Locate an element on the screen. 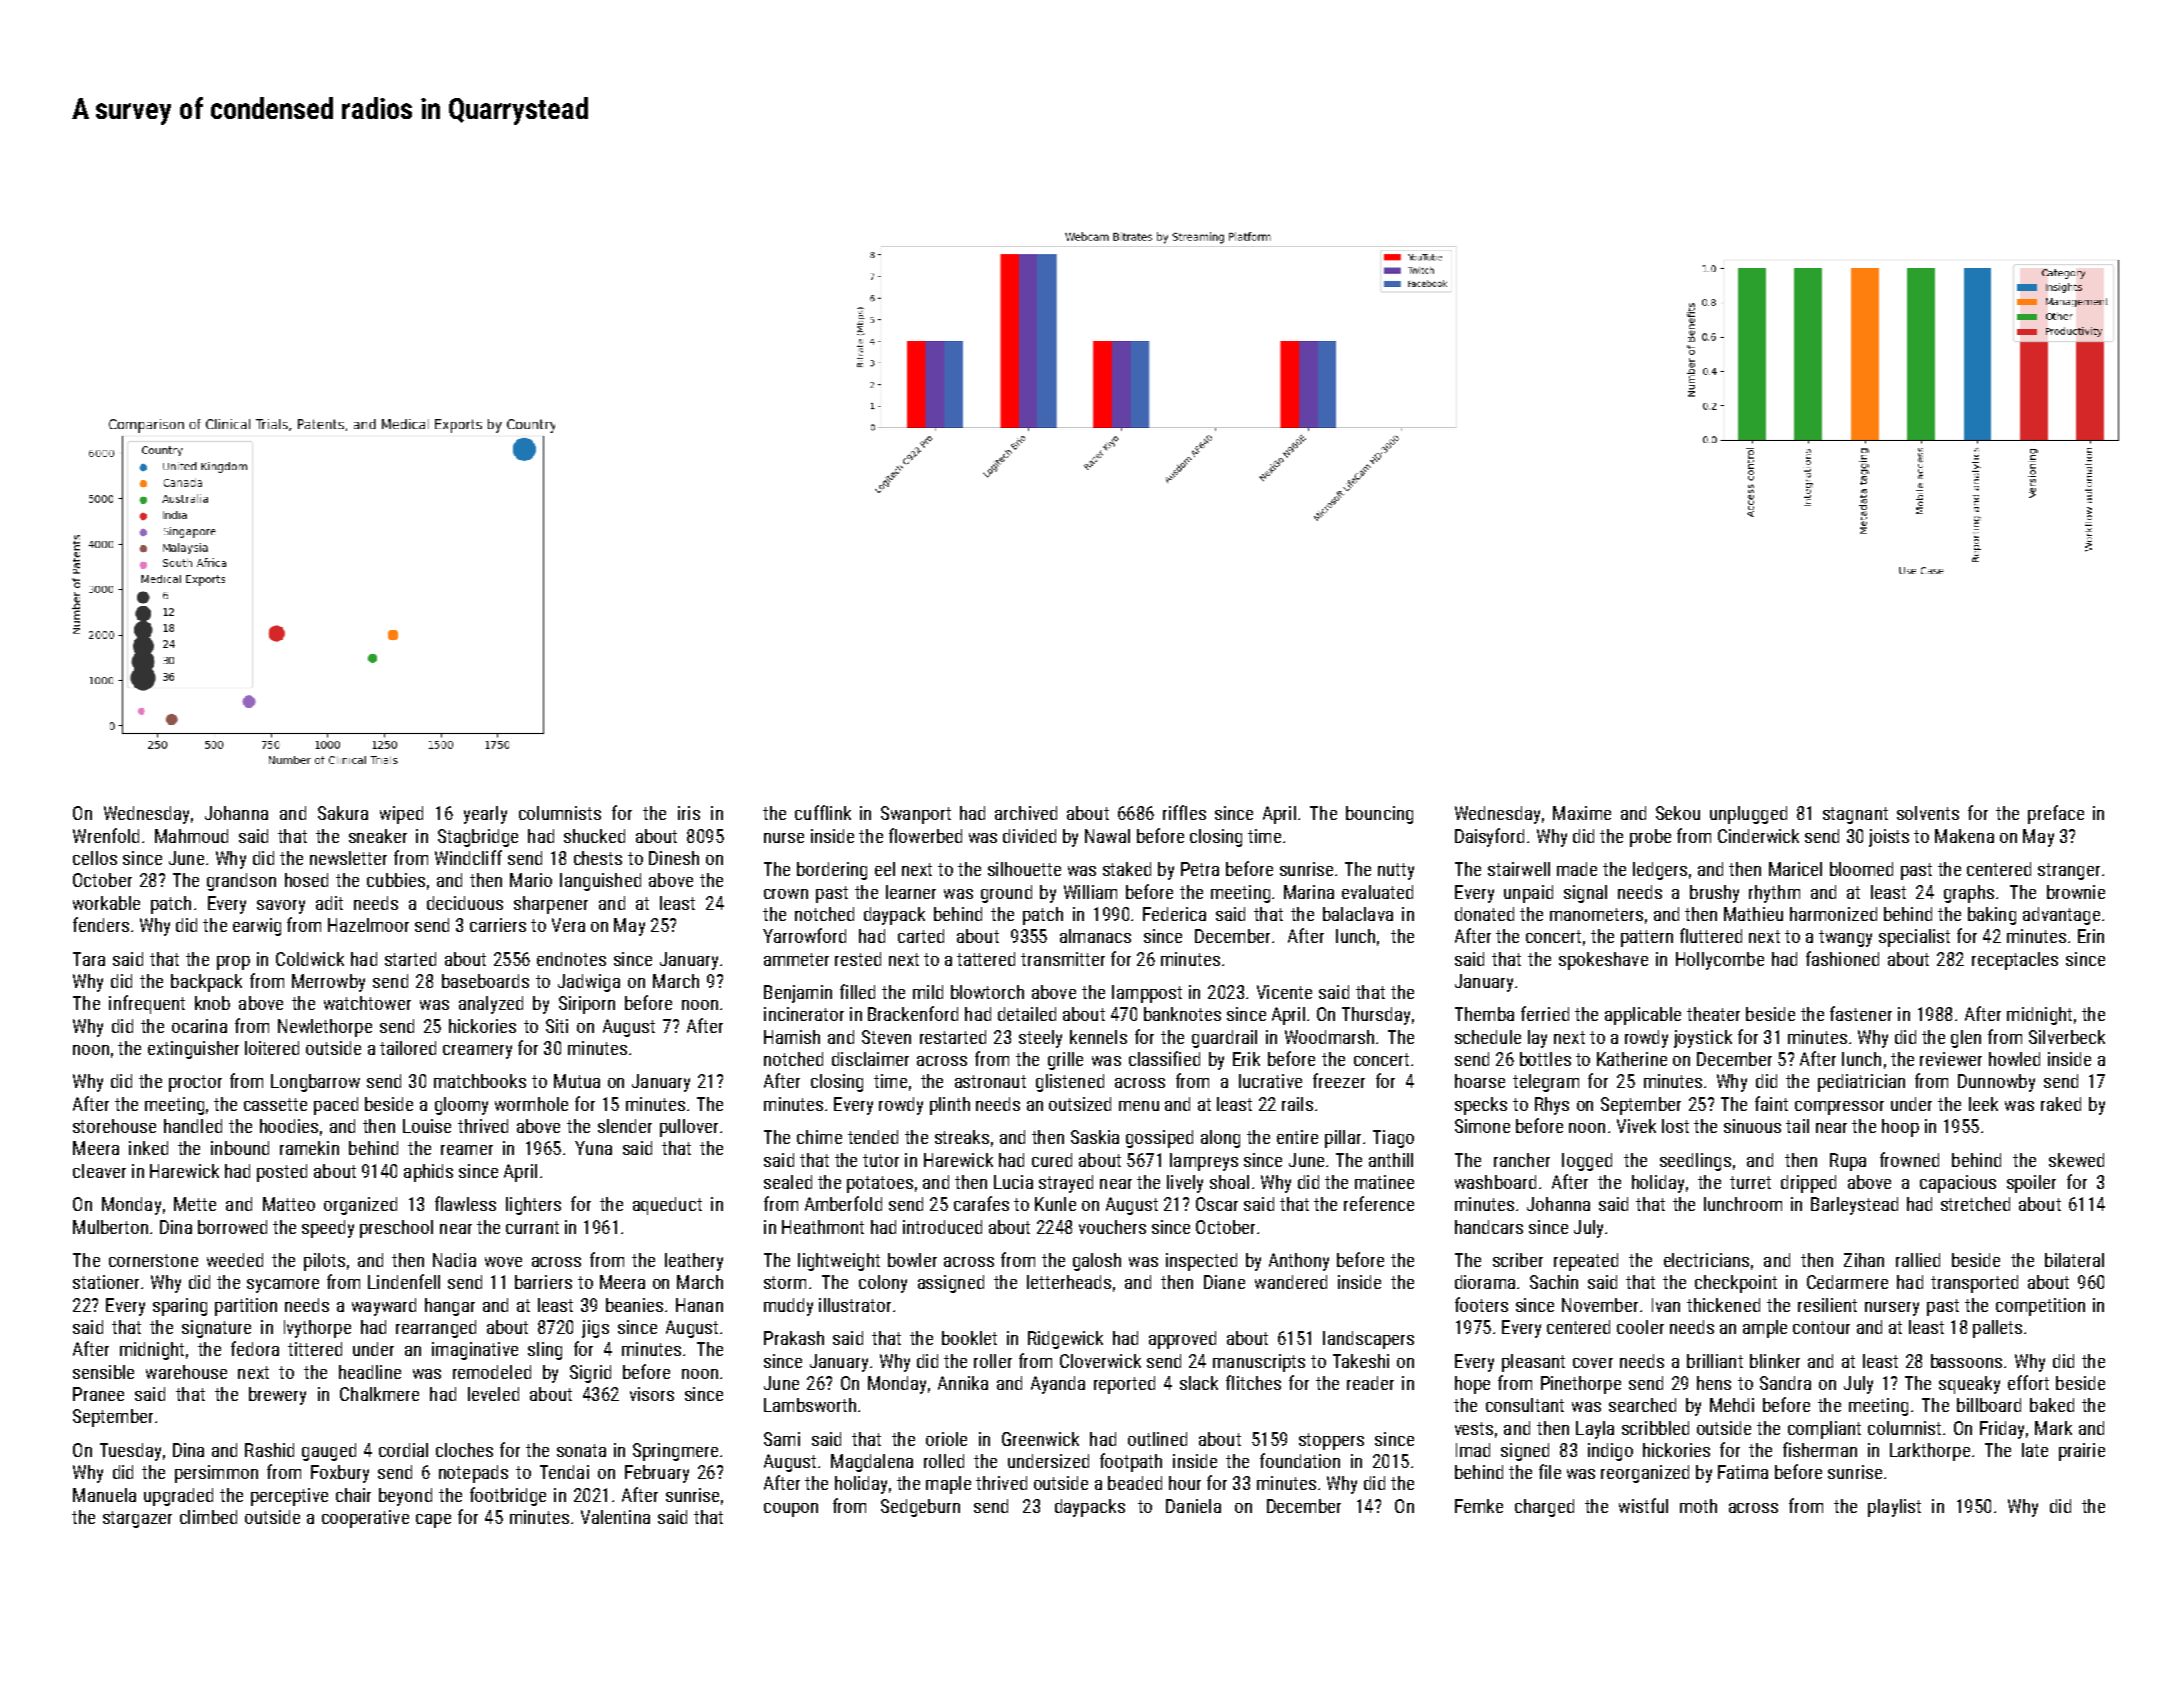  transmitter is located at coordinates (1063, 959).
